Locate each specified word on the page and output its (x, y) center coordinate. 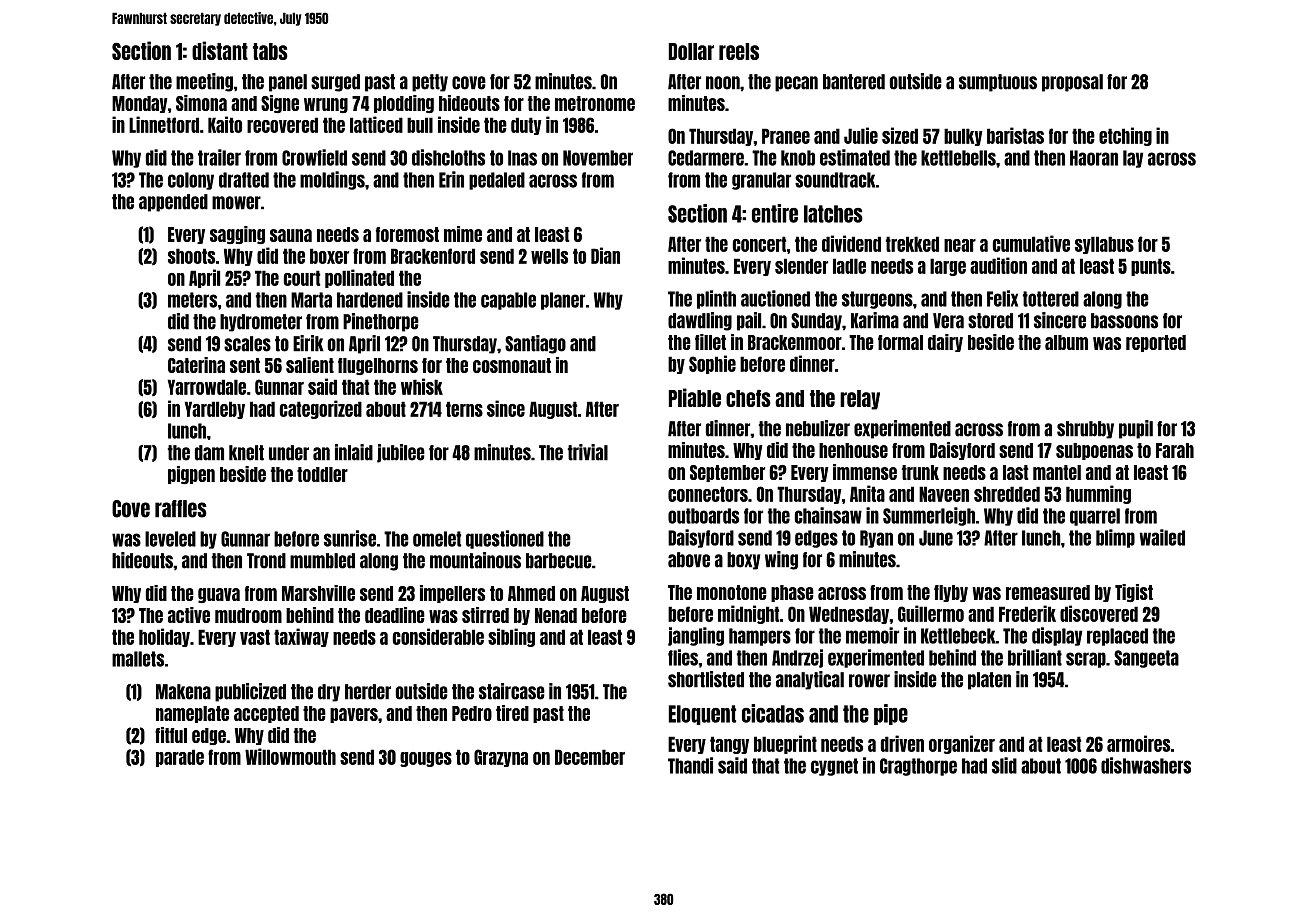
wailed (1162, 537)
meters (192, 300)
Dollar (691, 51)
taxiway (301, 637)
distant (220, 50)
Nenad (556, 615)
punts (1151, 267)
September (727, 473)
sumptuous (998, 83)
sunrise (350, 538)
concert (760, 244)
